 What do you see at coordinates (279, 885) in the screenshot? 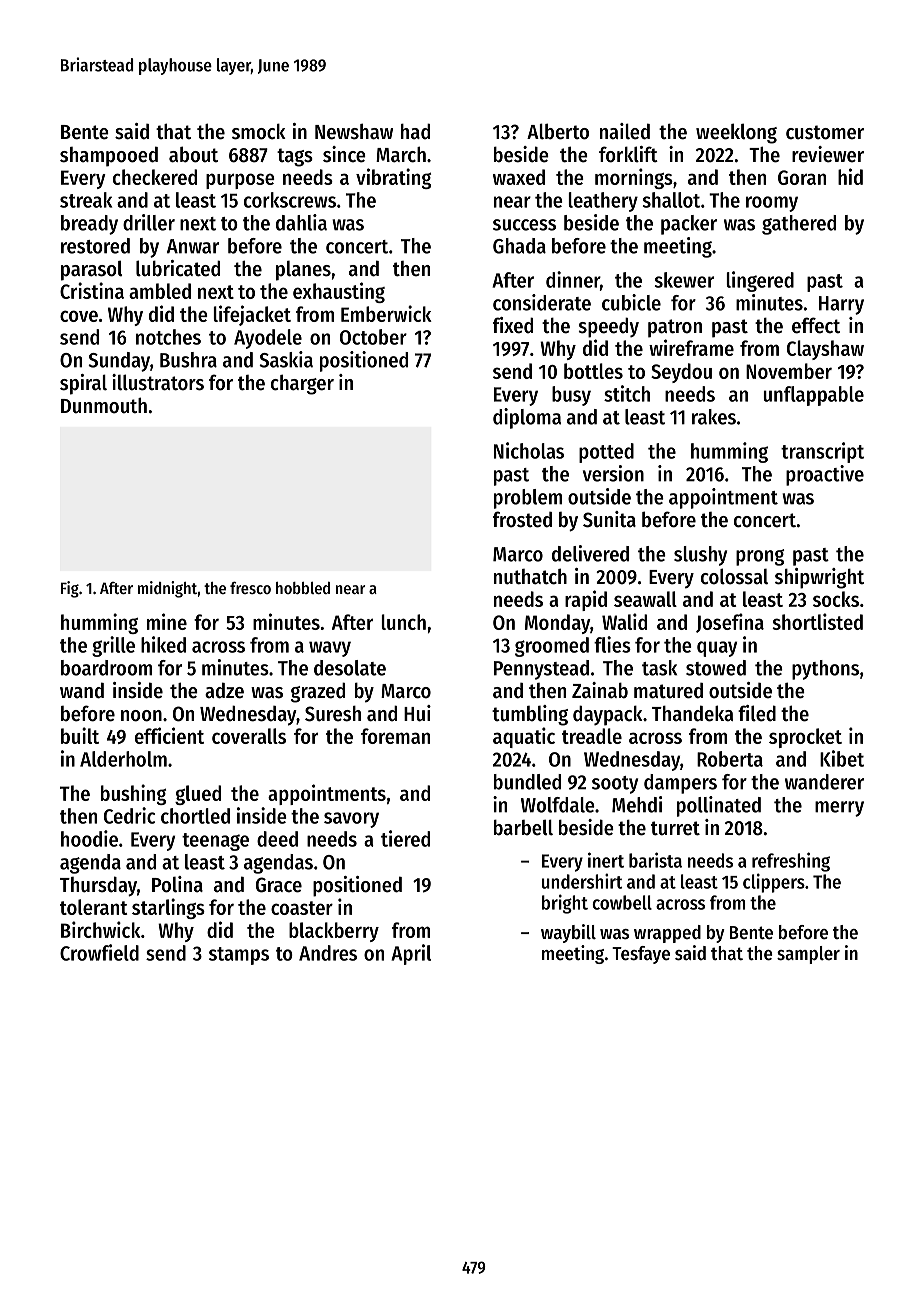
I see `Grace` at bounding box center [279, 885].
